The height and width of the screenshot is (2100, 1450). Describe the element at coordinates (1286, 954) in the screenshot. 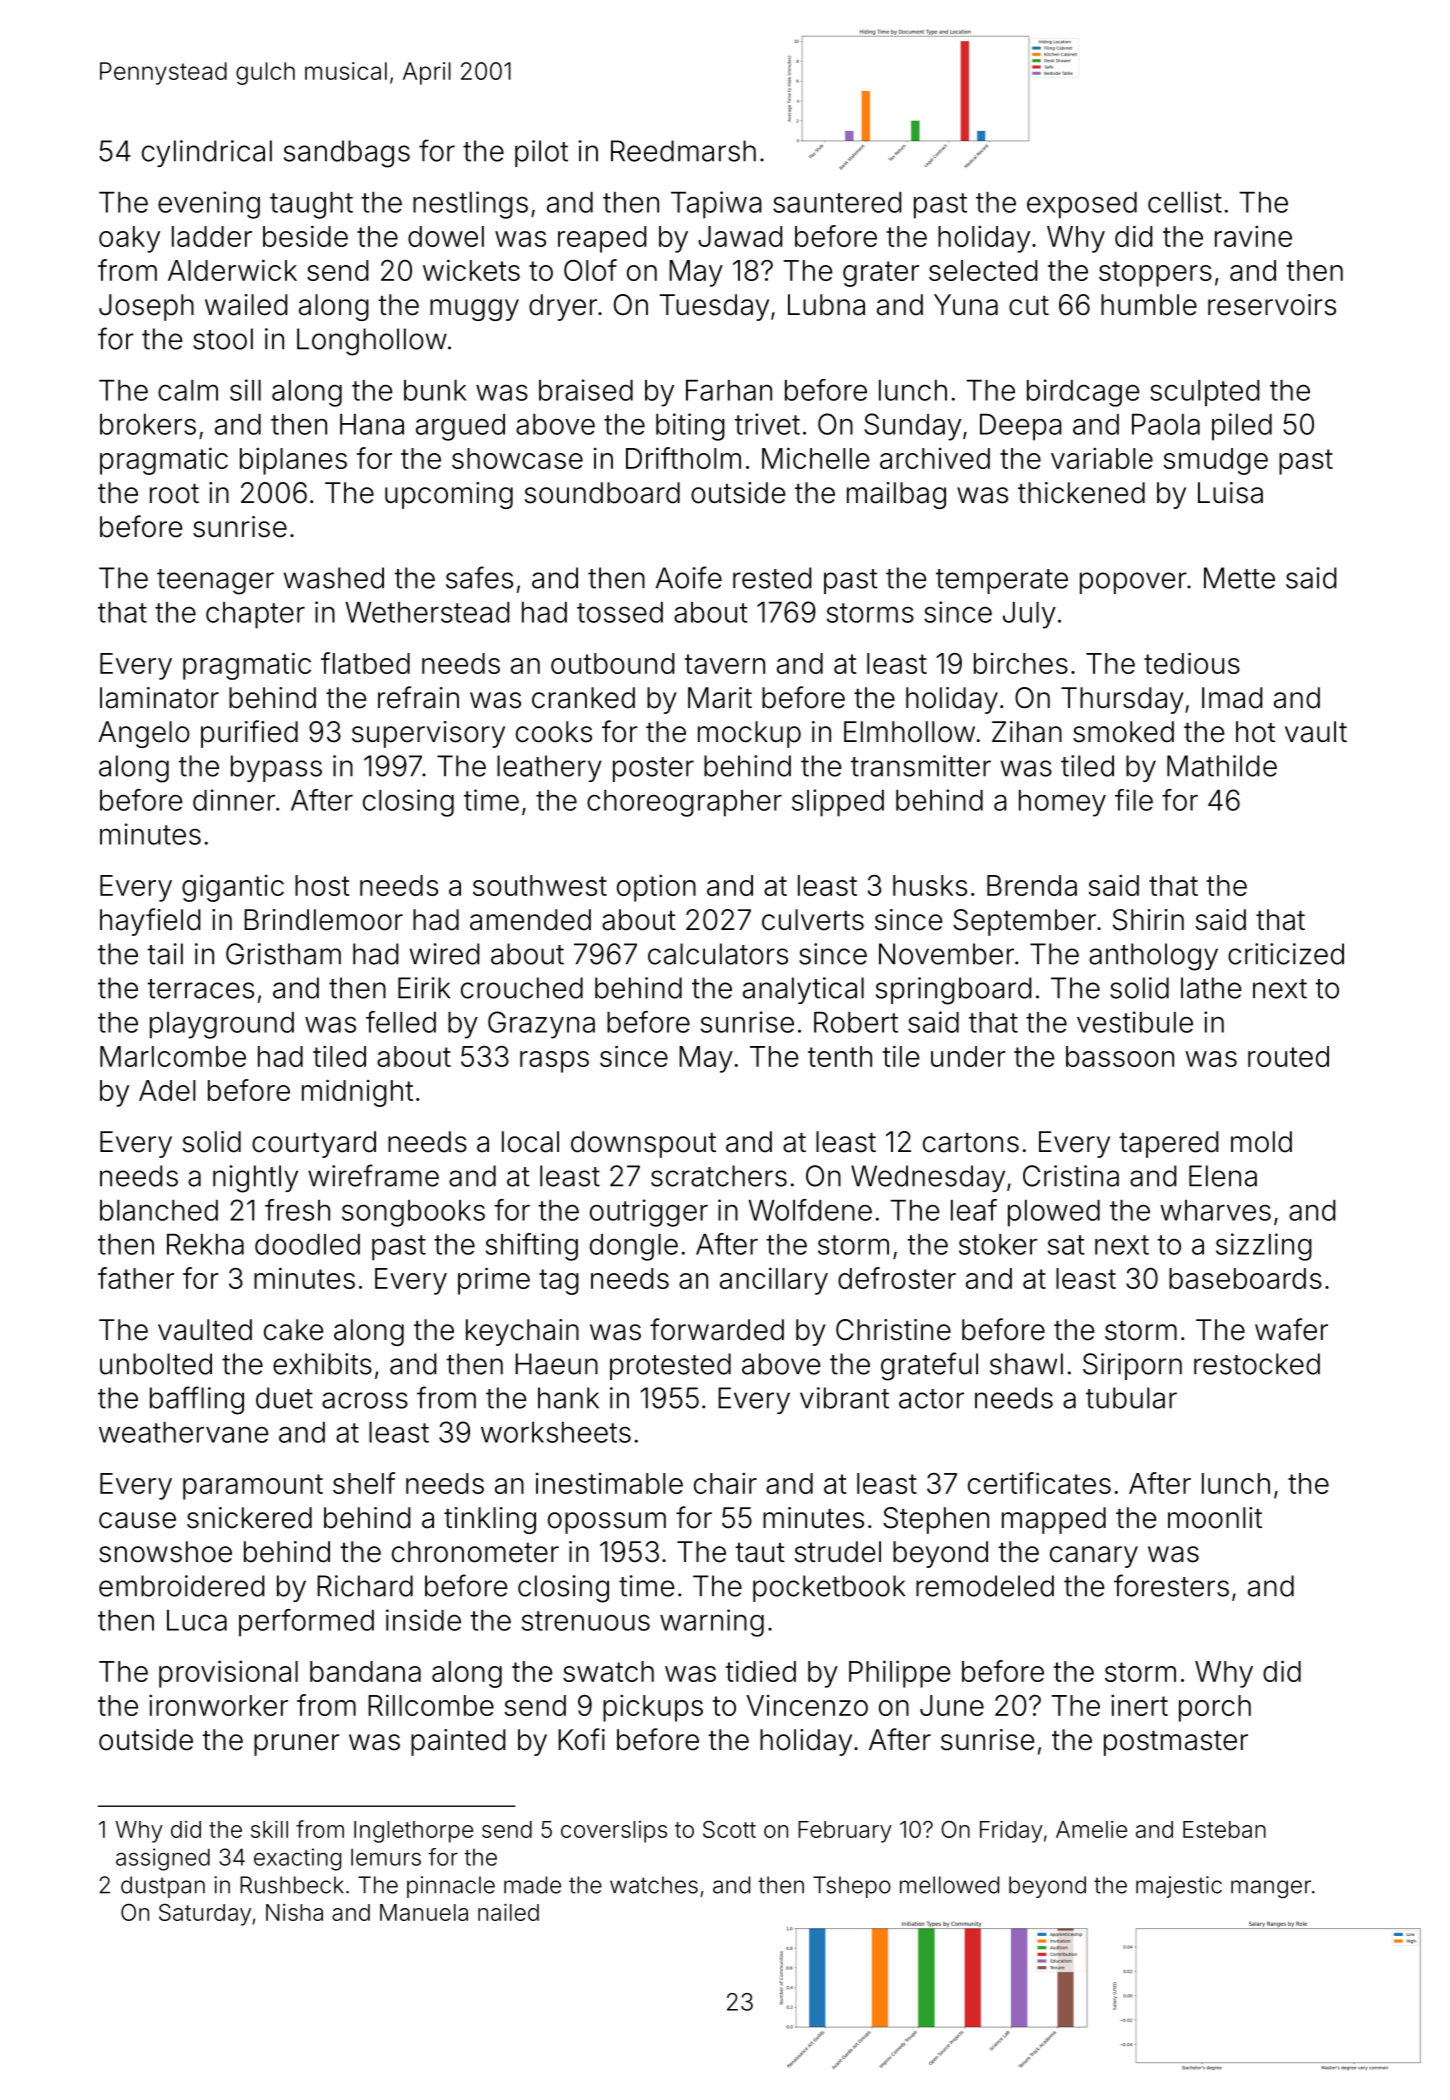

I see `criticized` at that location.
